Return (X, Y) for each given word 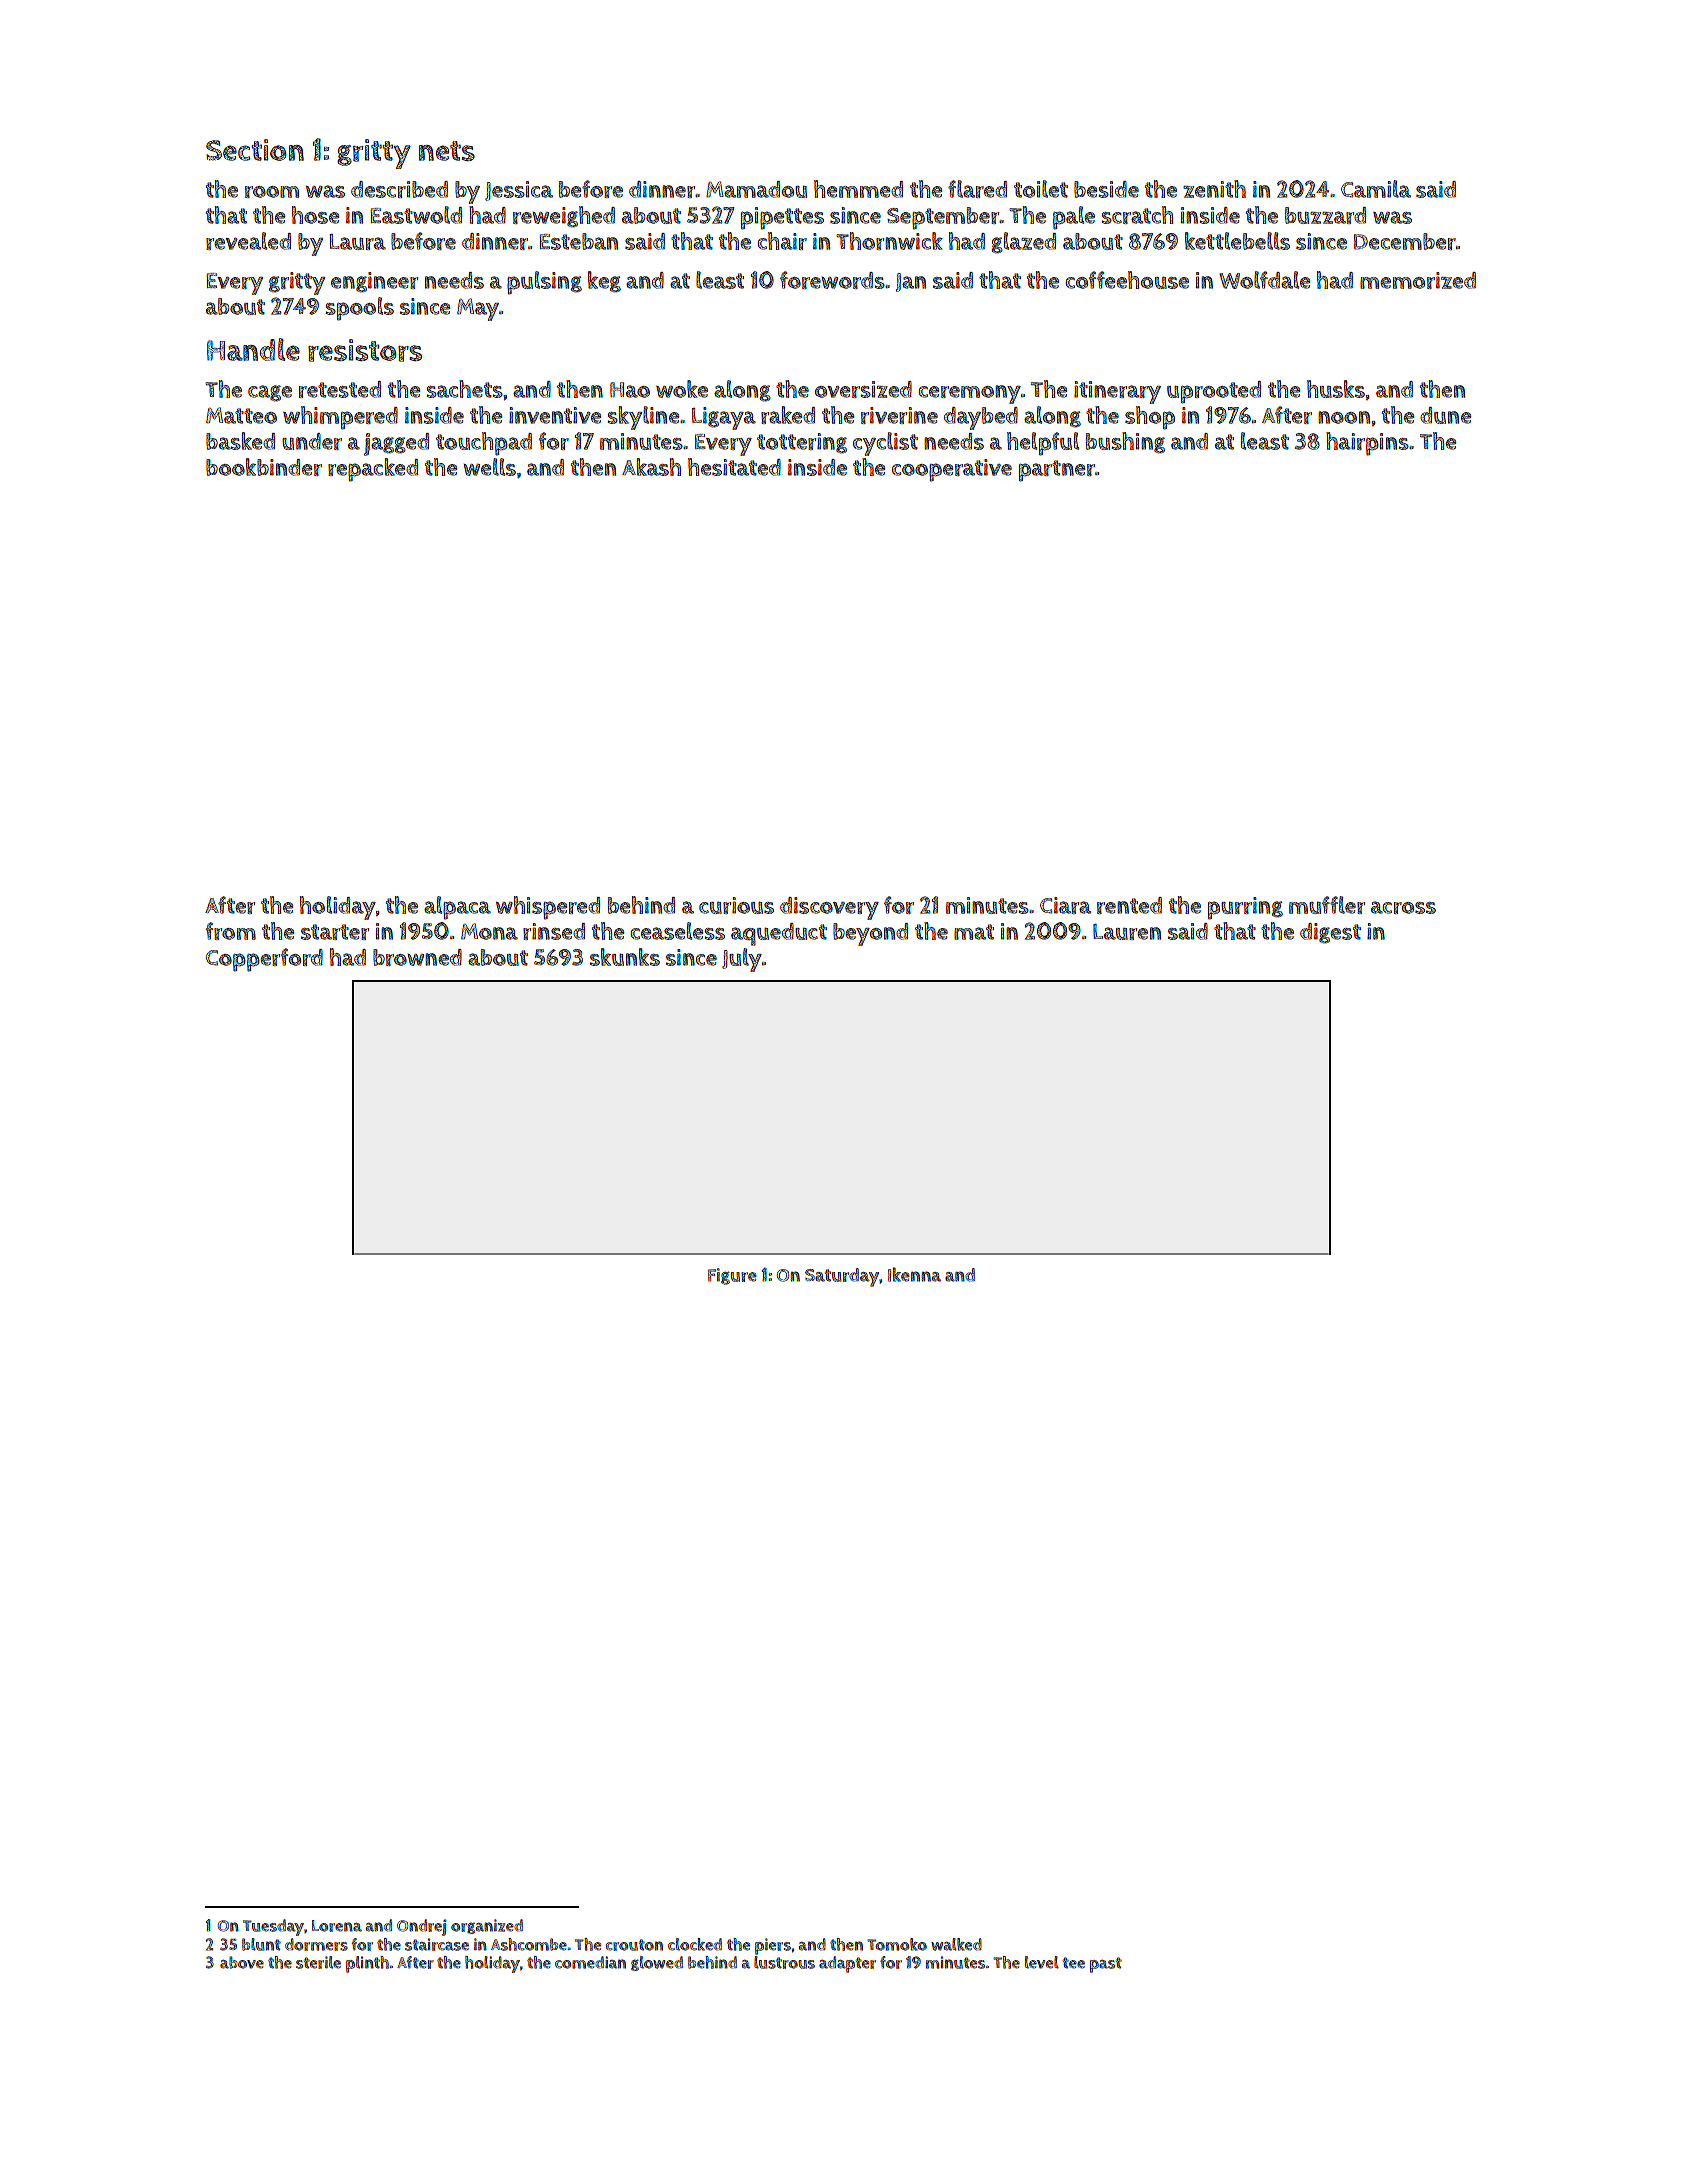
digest (1330, 933)
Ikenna (914, 1274)
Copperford (264, 960)
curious (736, 905)
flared (977, 189)
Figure (732, 1276)
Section (255, 150)
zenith (1214, 189)
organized (487, 1926)
